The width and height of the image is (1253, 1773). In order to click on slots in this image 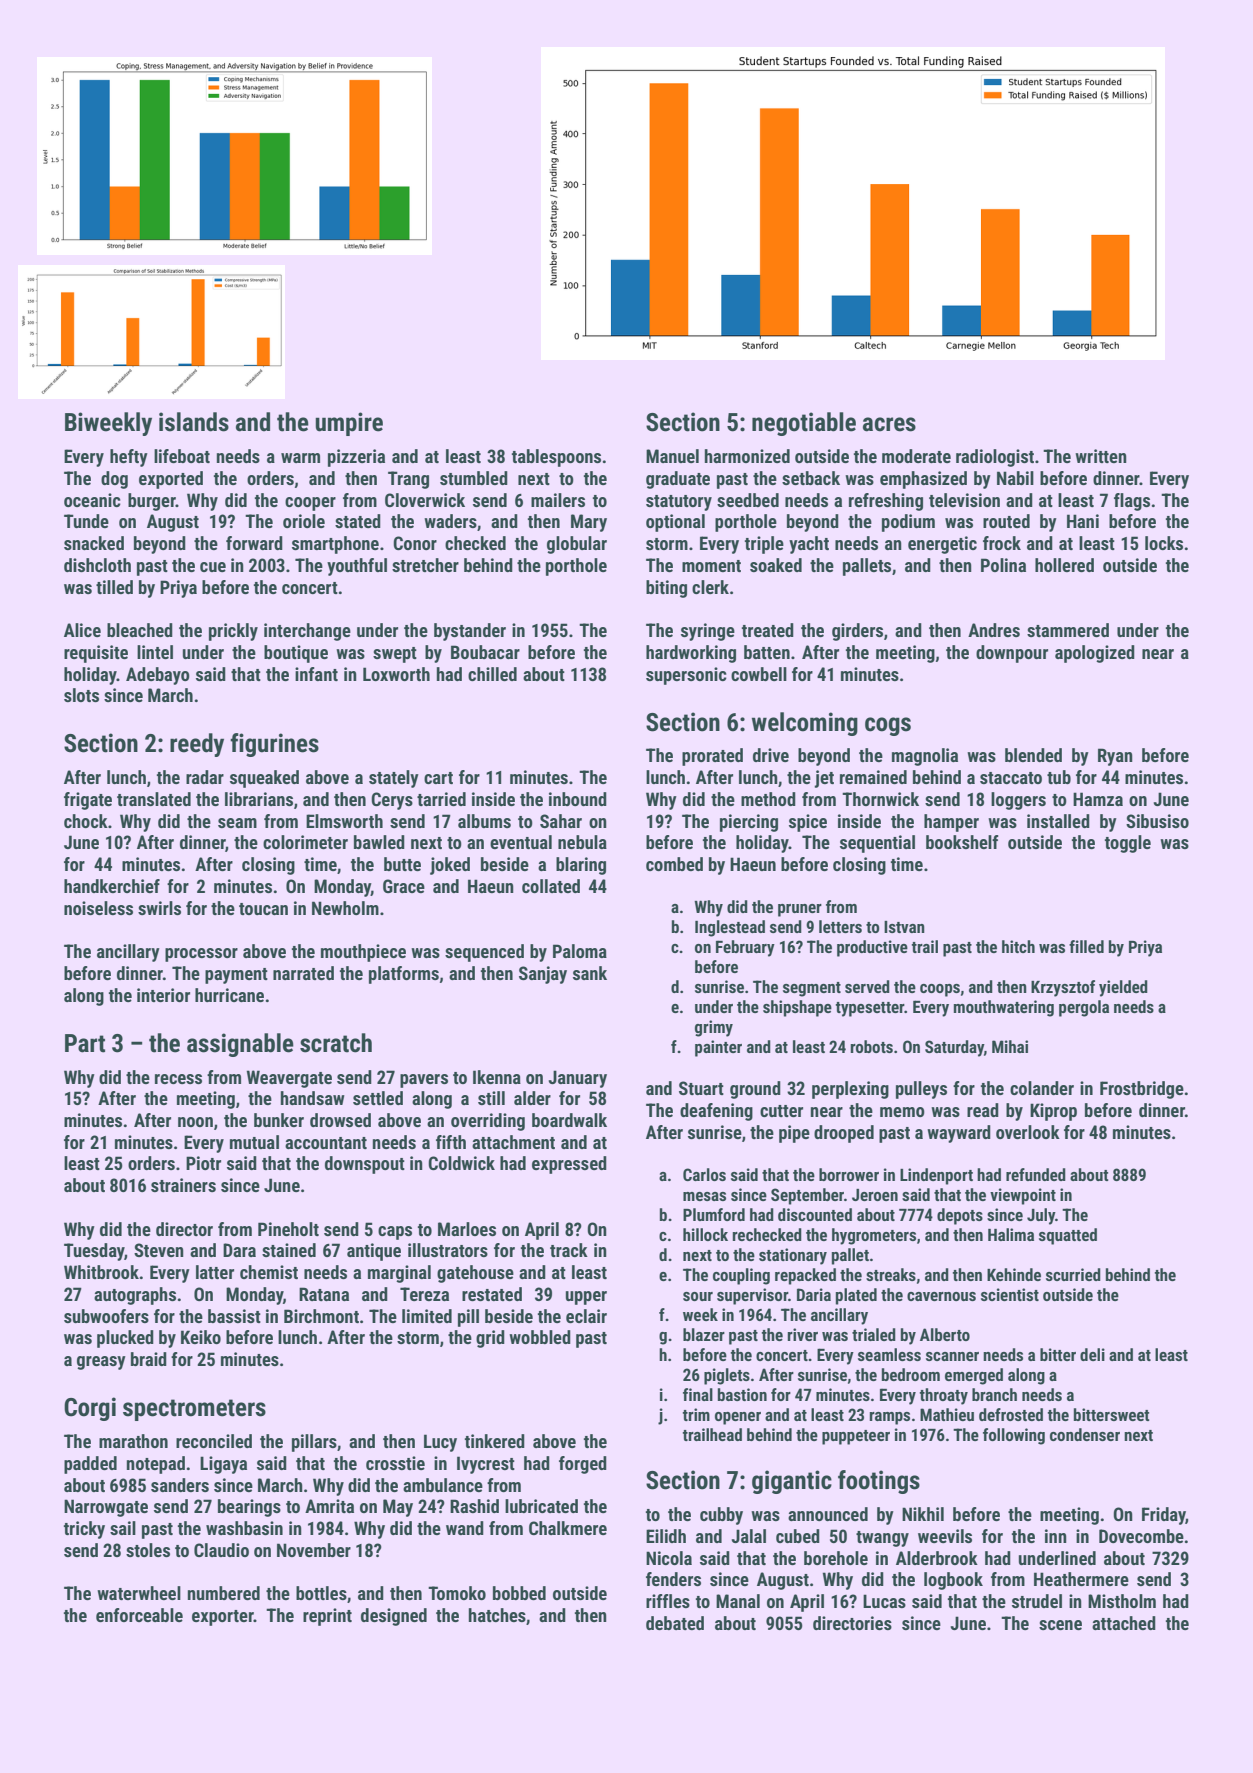, I will do `click(81, 695)`.
